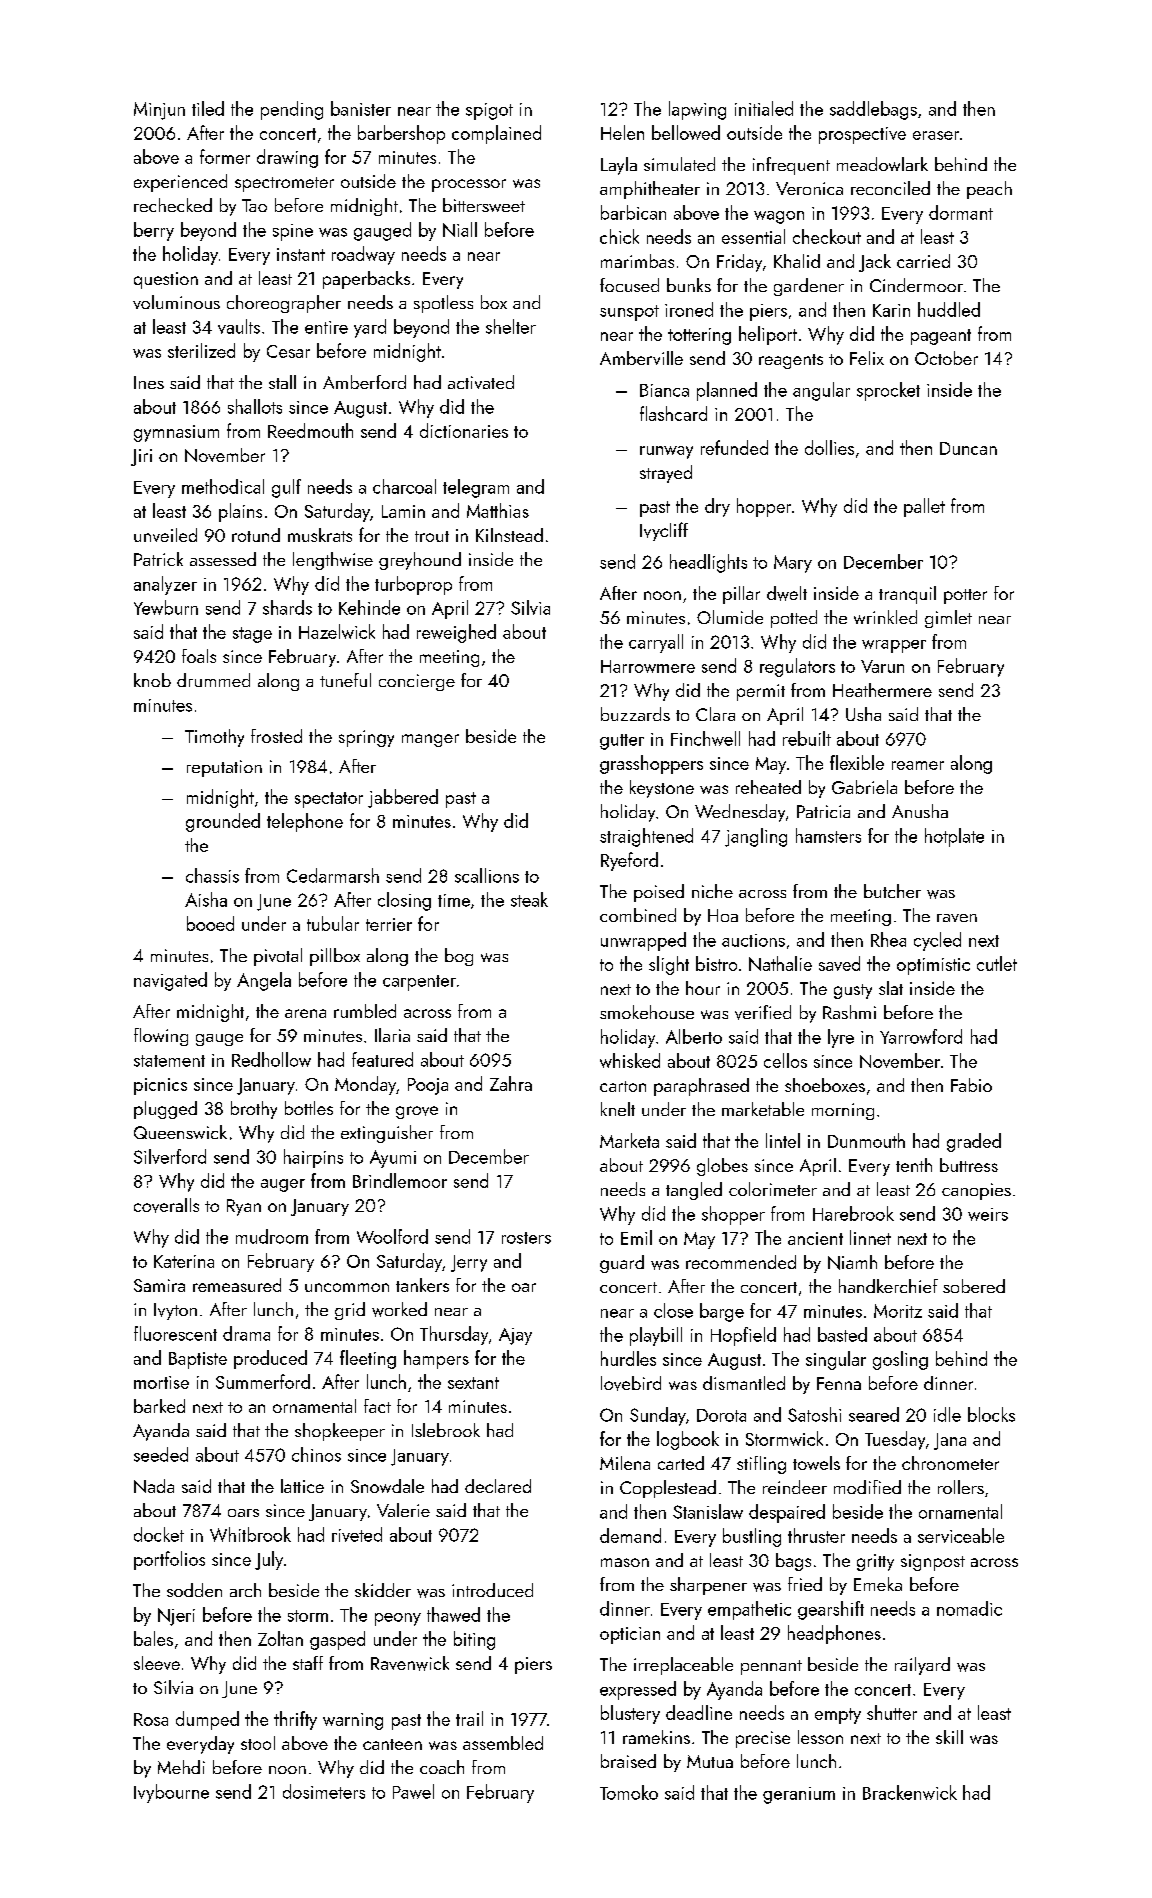 The width and height of the screenshot is (1152, 1898). What do you see at coordinates (785, 1060) in the screenshot?
I see `cellos` at bounding box center [785, 1060].
